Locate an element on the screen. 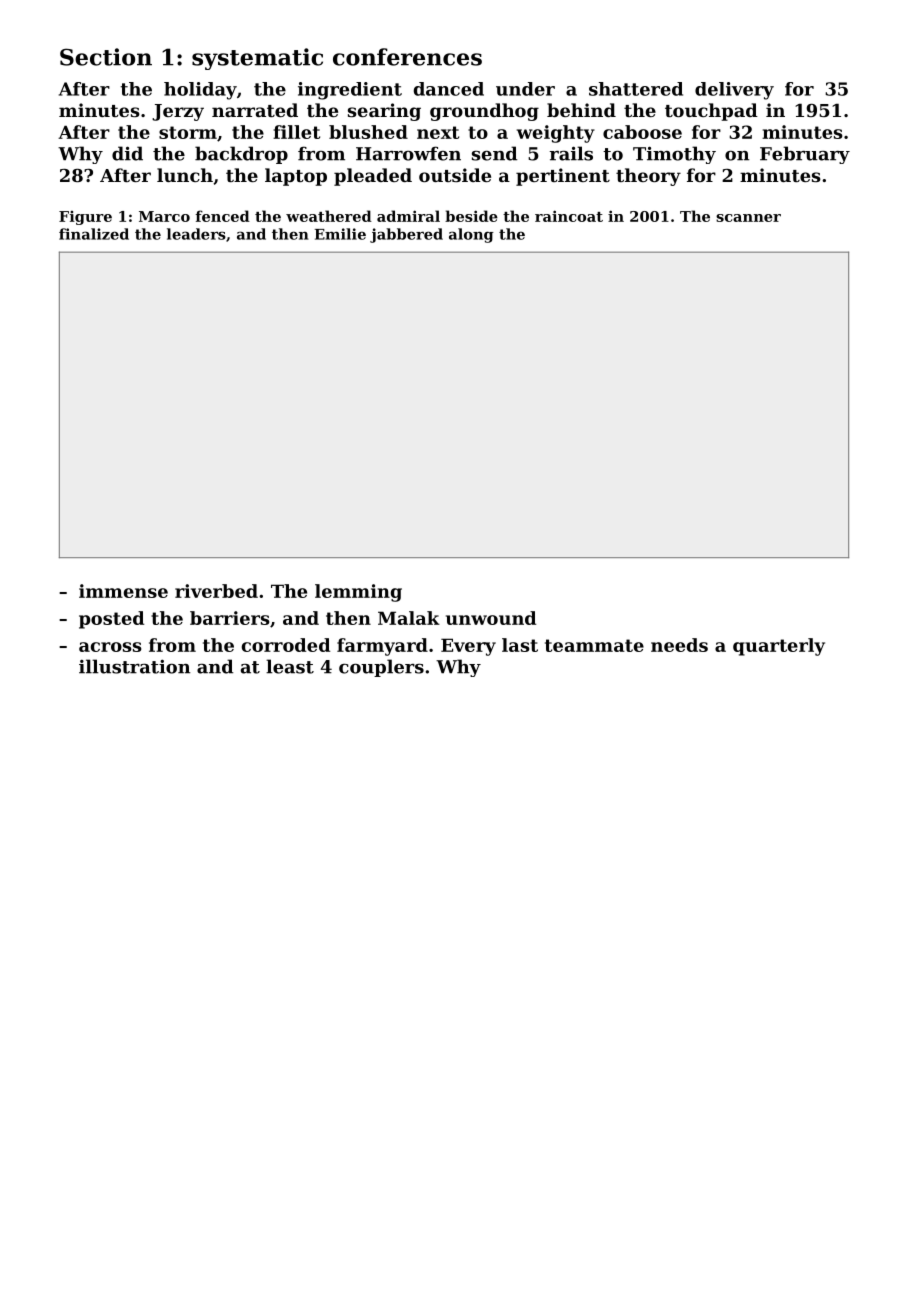  leaders is located at coordinates (196, 234).
